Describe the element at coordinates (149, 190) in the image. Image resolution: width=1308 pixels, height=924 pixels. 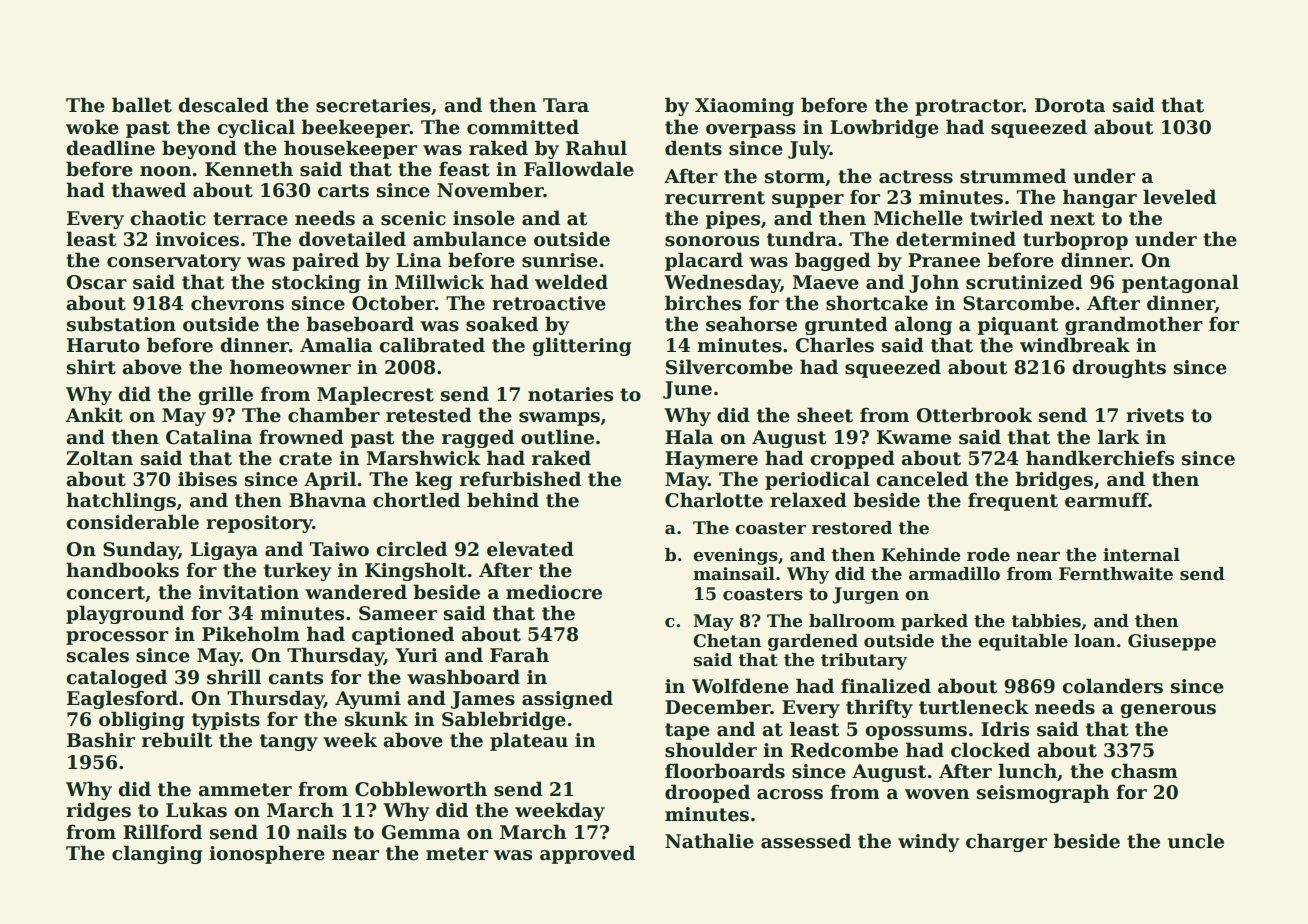
I see `thawed` at that location.
